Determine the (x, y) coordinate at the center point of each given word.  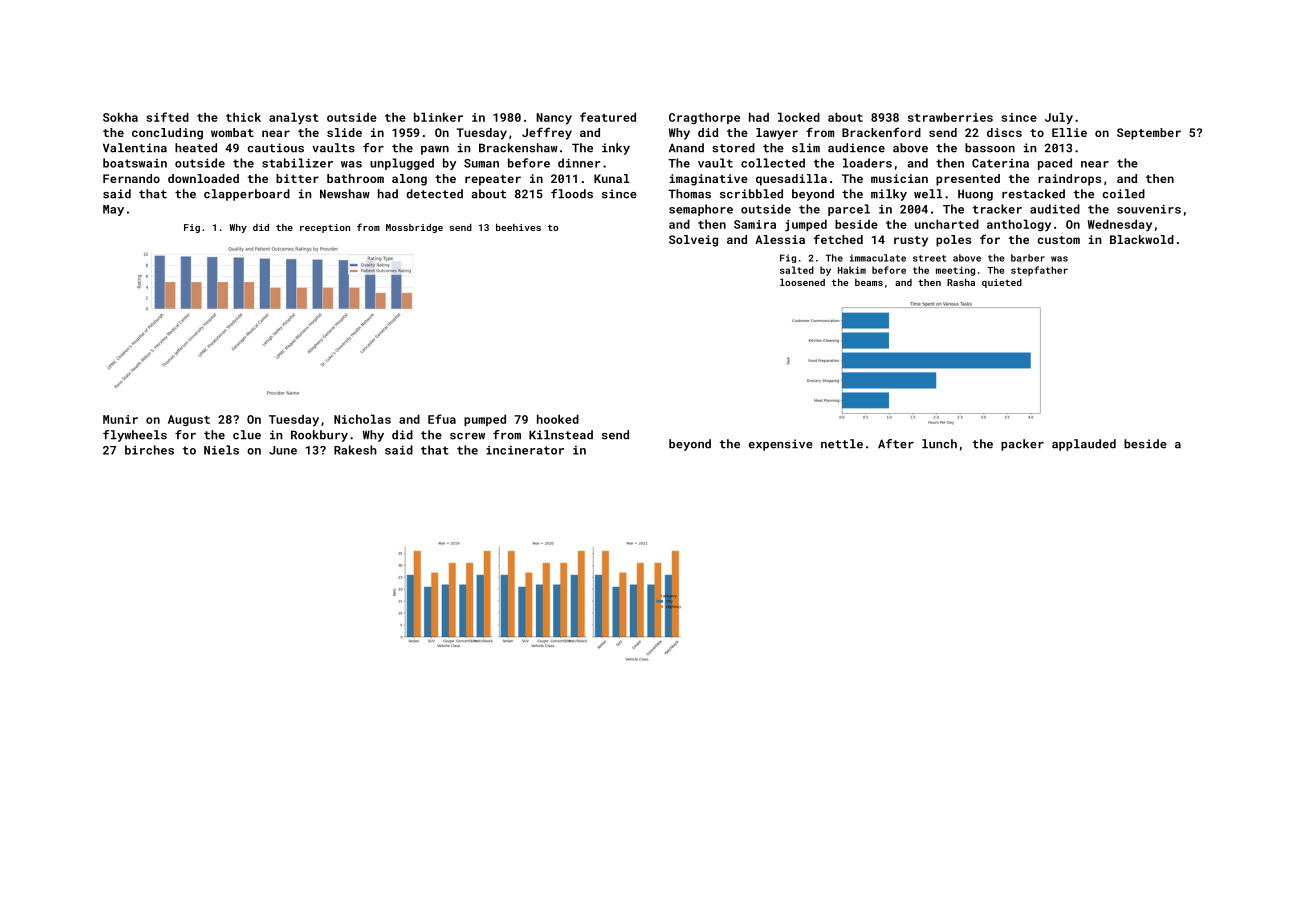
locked (799, 117)
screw (467, 436)
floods (572, 194)
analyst (294, 118)
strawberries (950, 117)
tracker (997, 209)
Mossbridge (414, 228)
